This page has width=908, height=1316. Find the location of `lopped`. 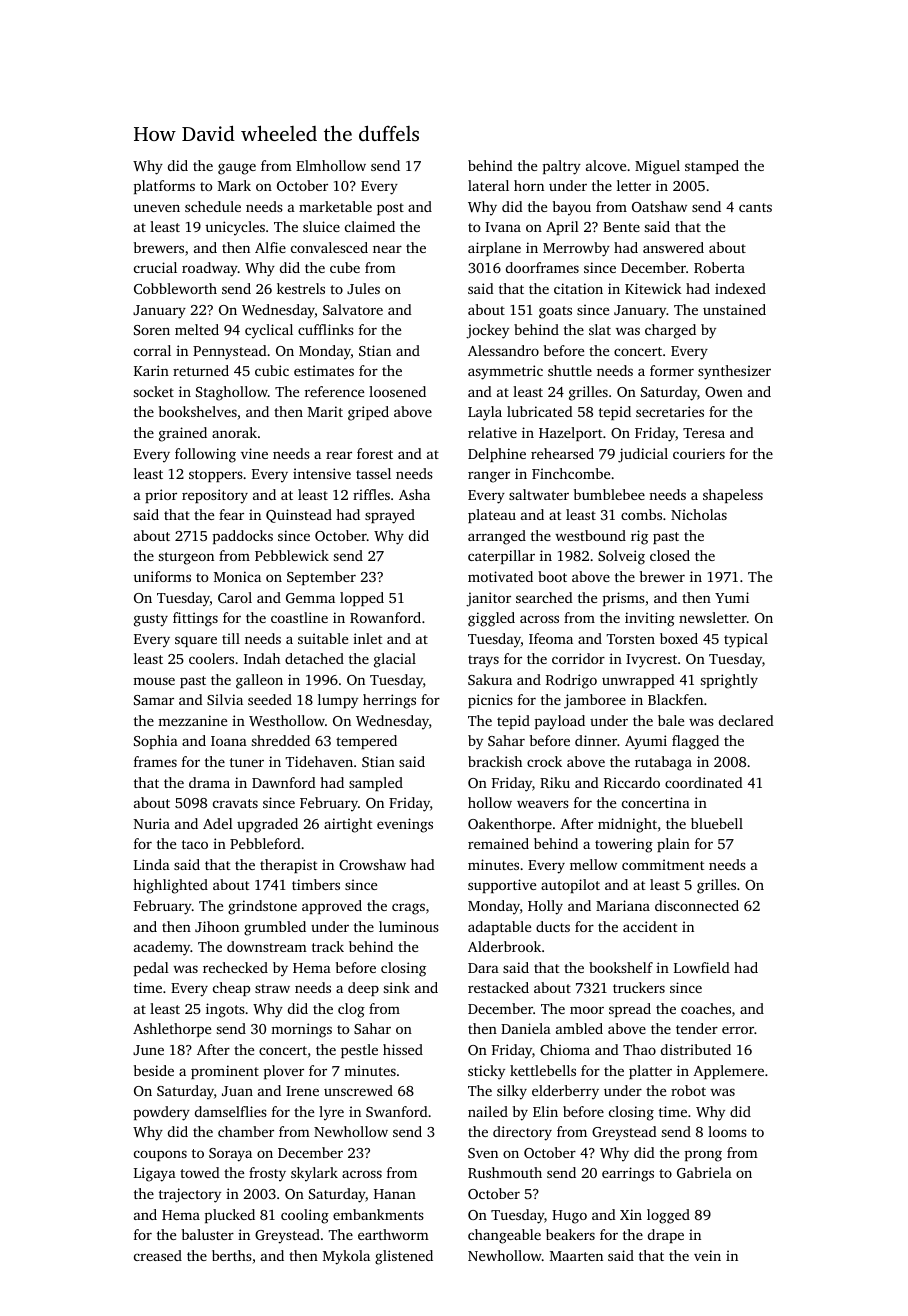

lopped is located at coordinates (362, 599).
